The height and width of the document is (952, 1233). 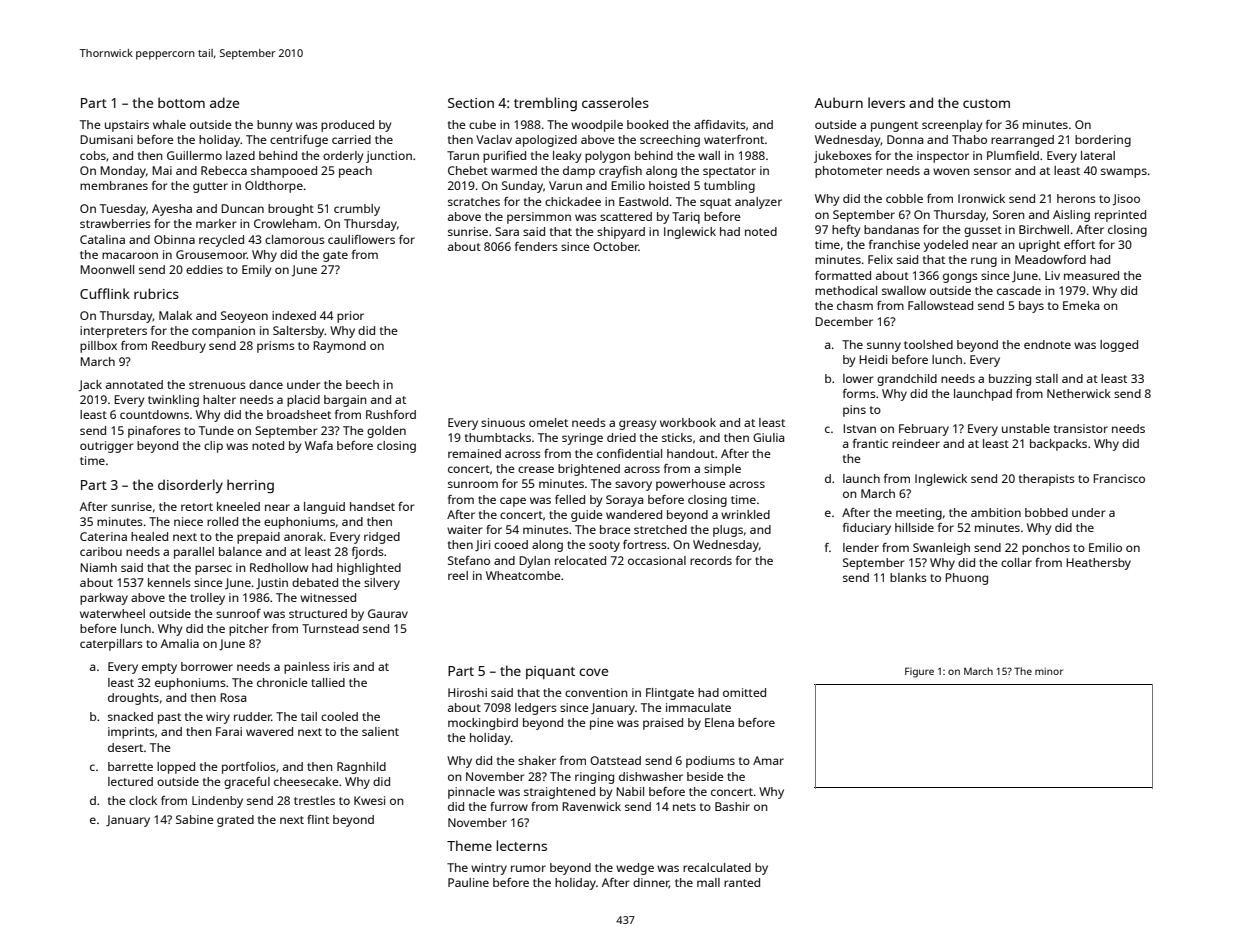 What do you see at coordinates (276, 347) in the document?
I see `prisms` at bounding box center [276, 347].
